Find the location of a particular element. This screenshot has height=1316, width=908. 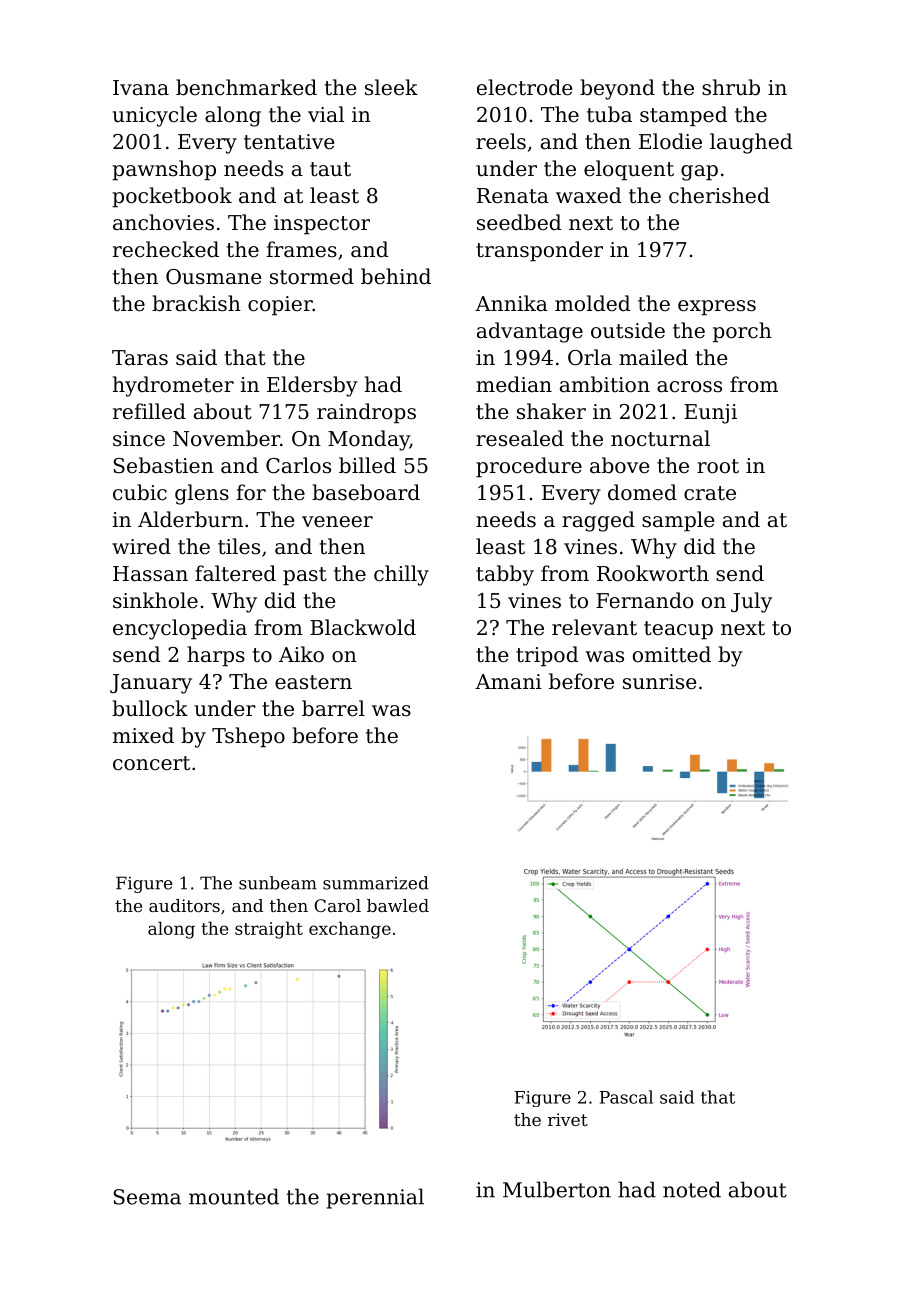

beyond is located at coordinates (617, 89).
